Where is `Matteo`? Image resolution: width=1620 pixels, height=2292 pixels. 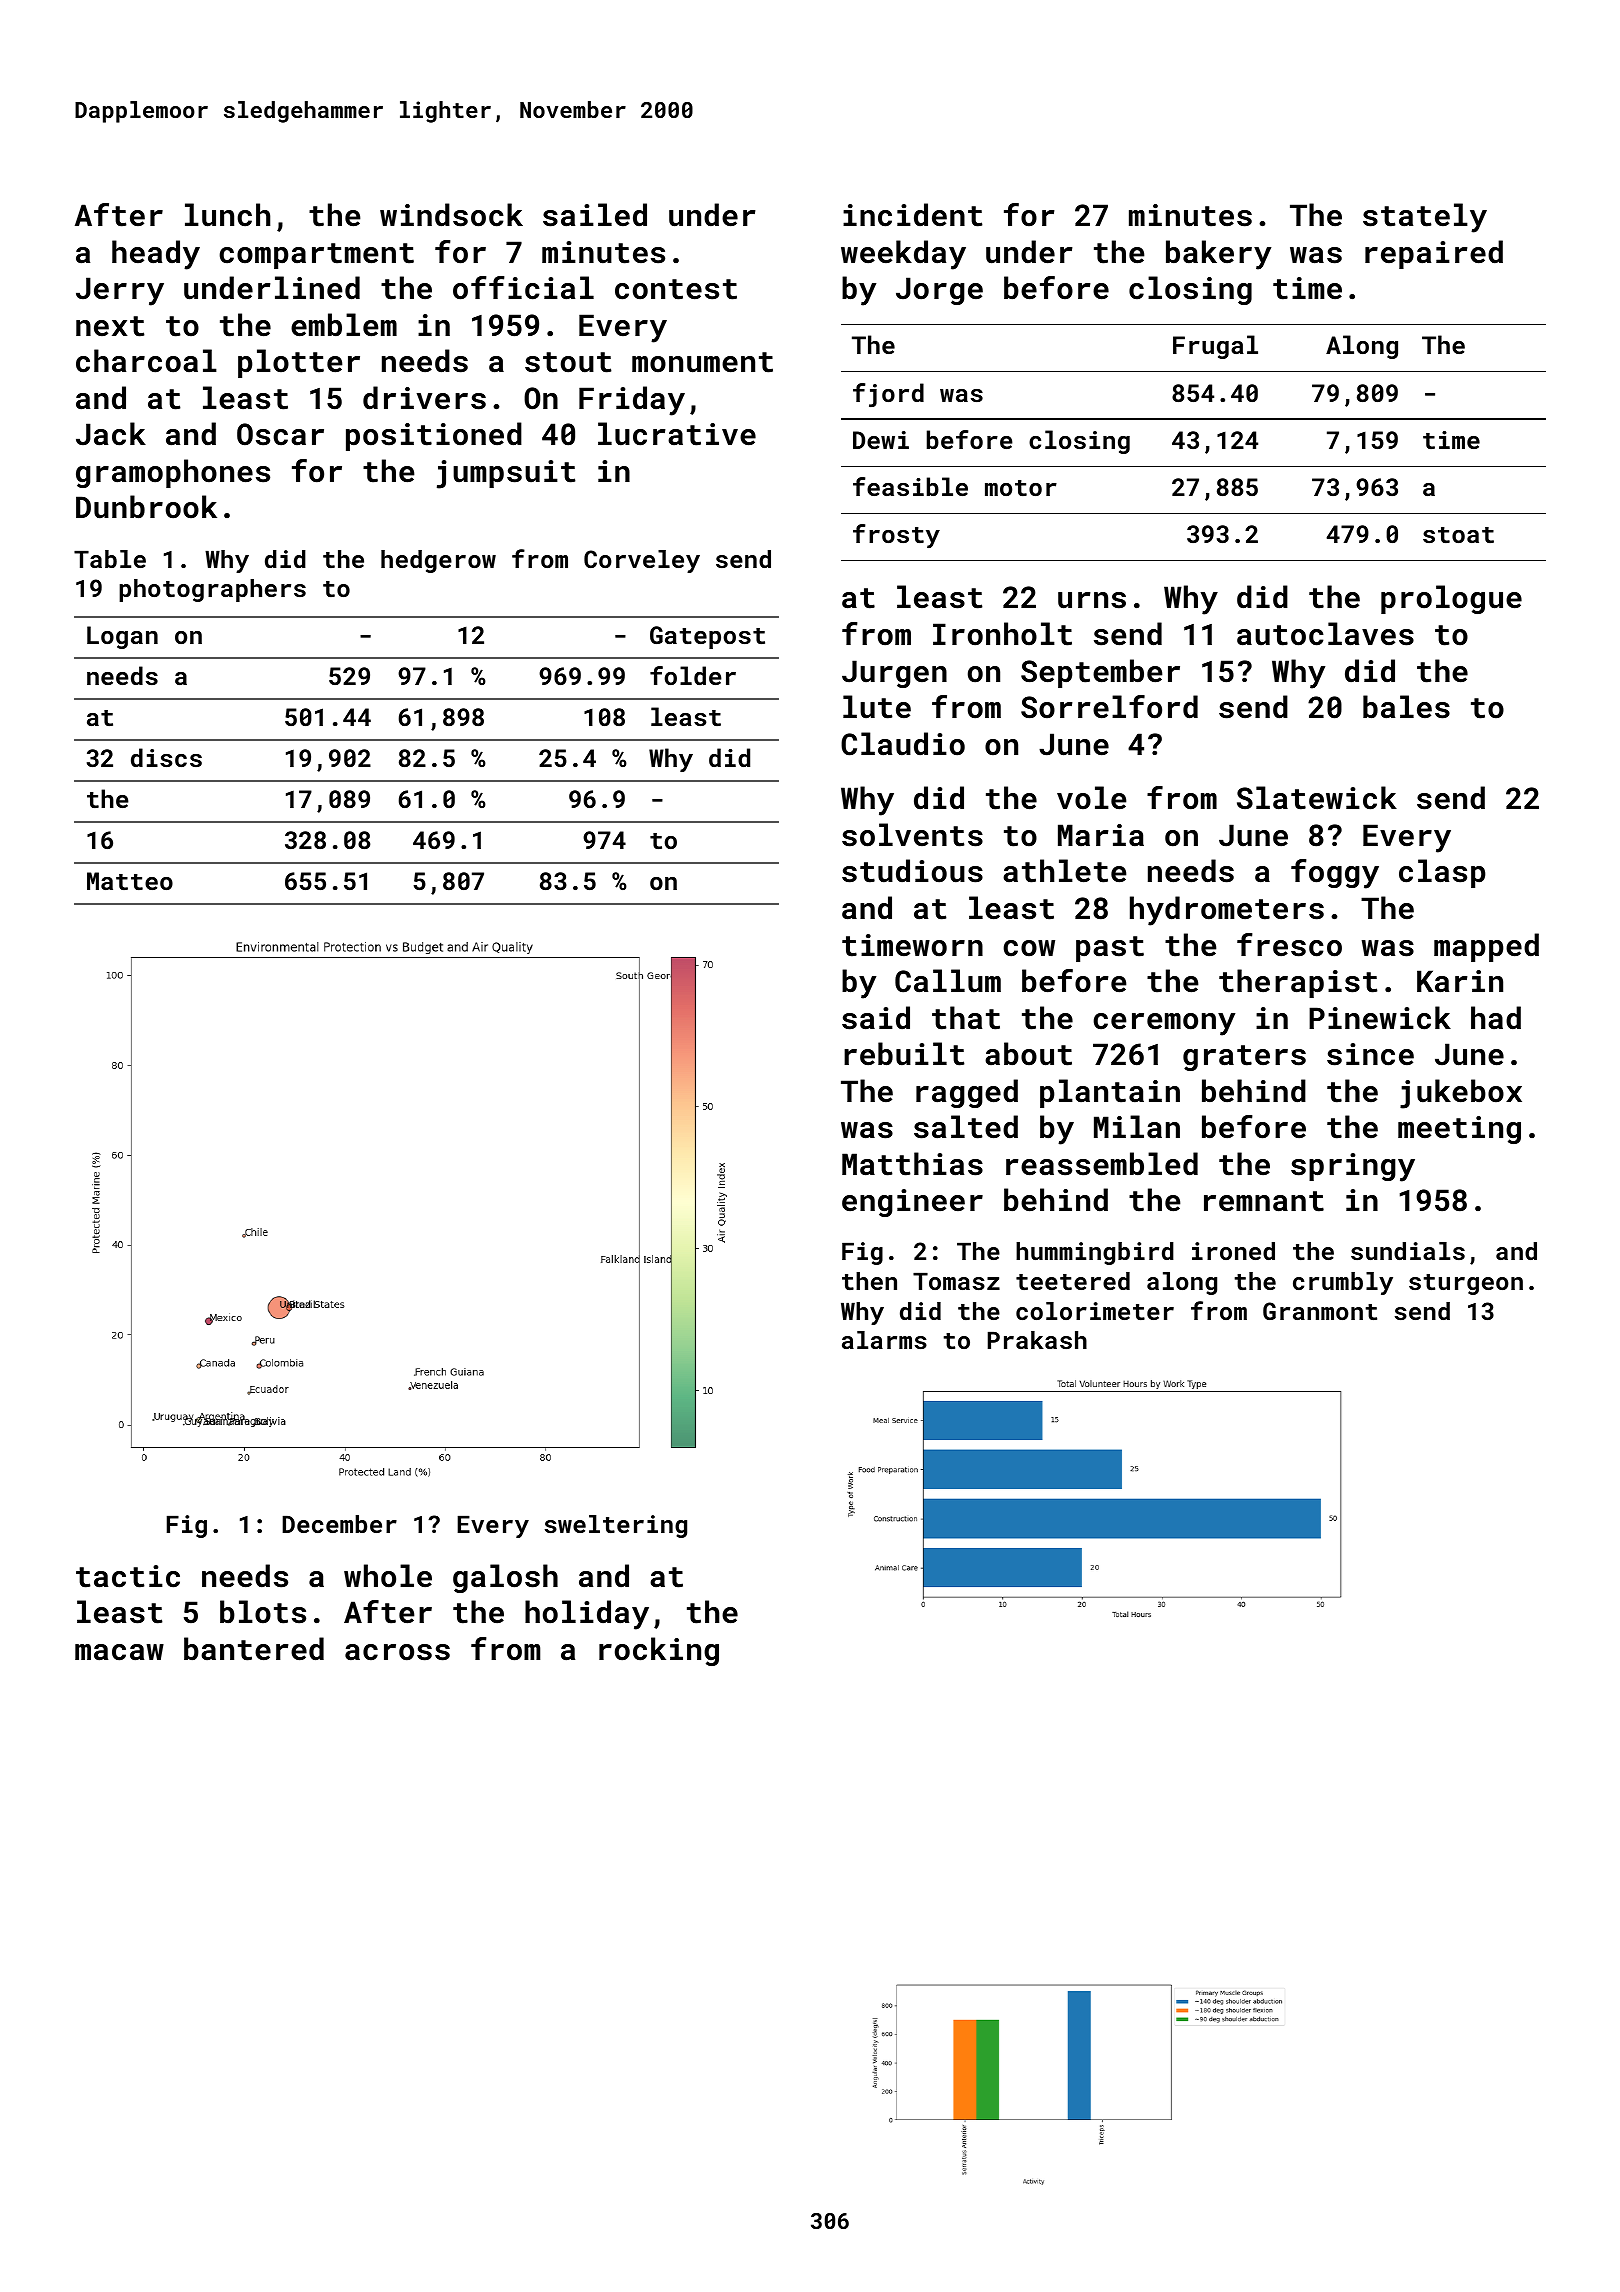
Matteo is located at coordinates (130, 881).
